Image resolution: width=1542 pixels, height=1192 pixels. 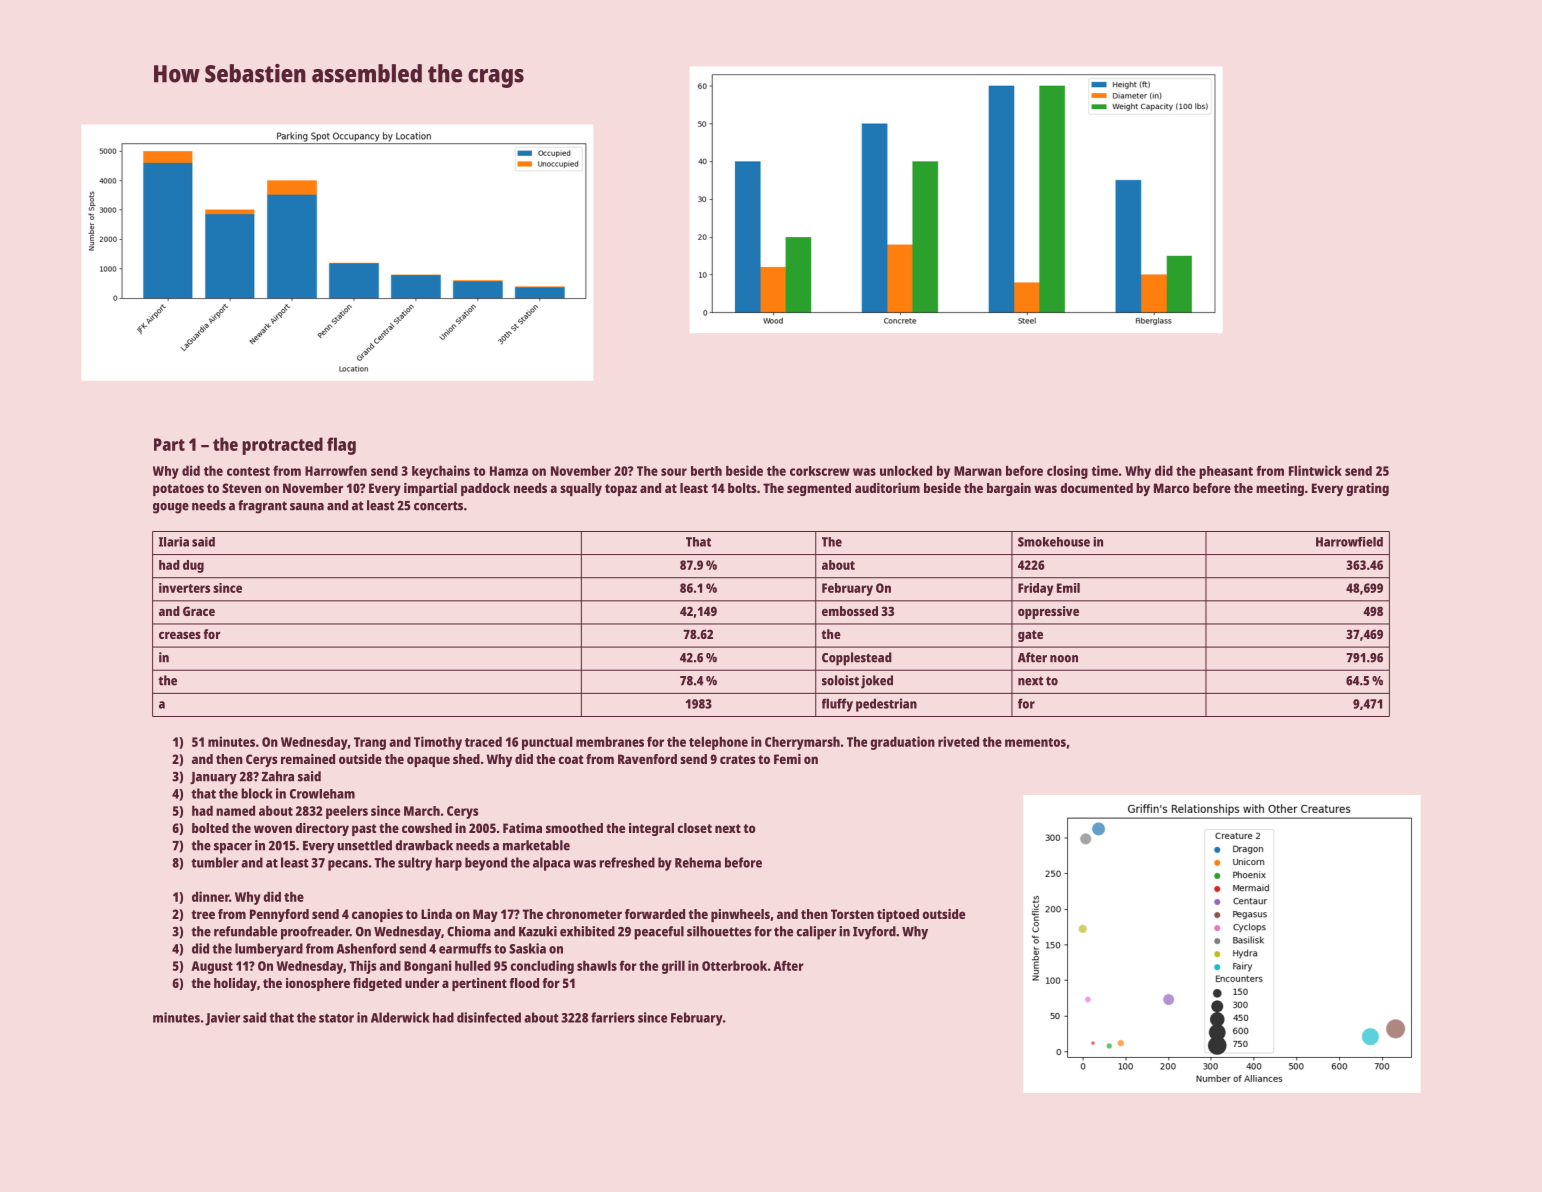 I want to click on embossed, so click(x=850, y=611).
